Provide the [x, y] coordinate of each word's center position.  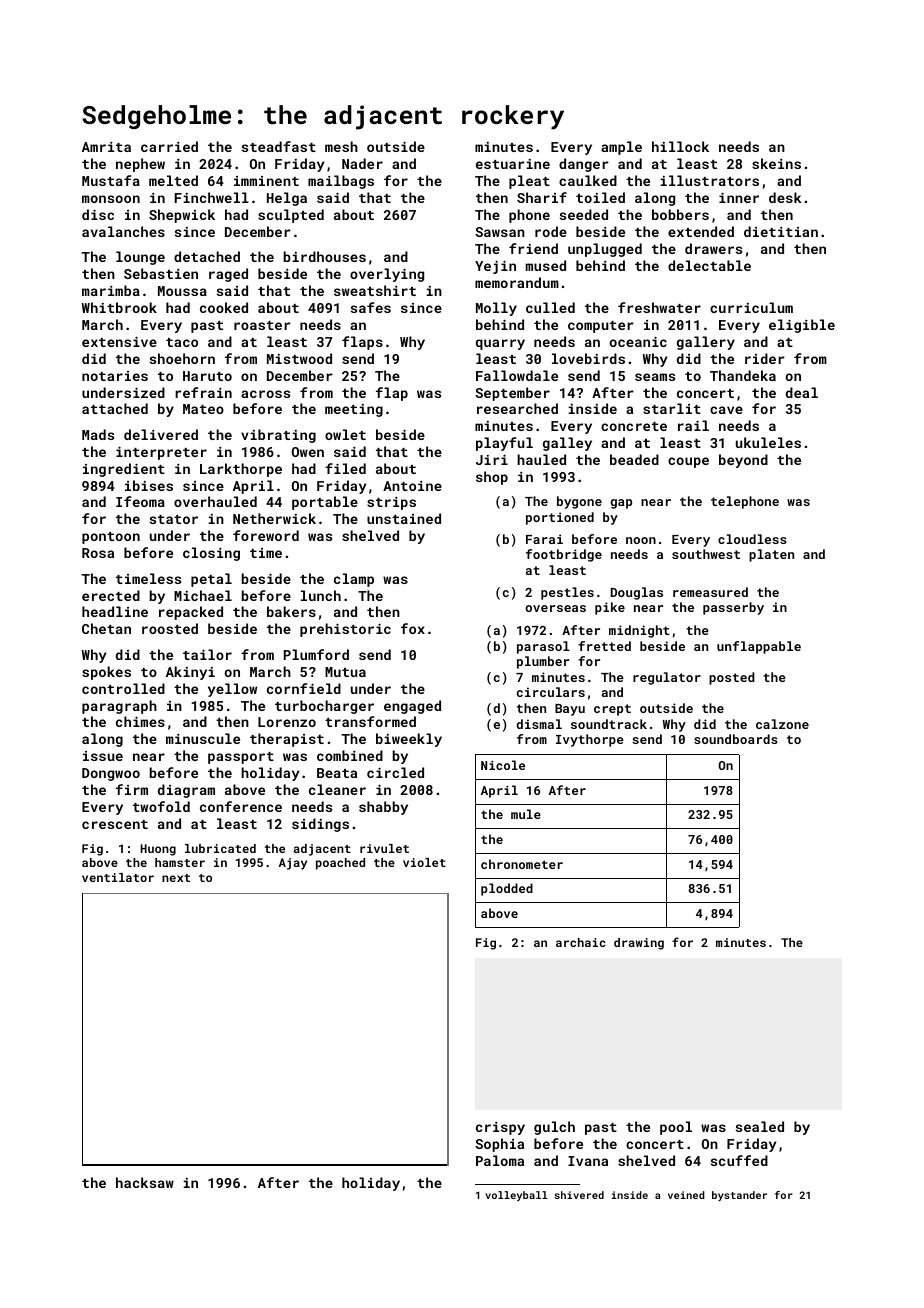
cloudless [752, 539]
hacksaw [145, 1182]
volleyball [516, 1196]
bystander [739, 1196]
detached [207, 256]
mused [546, 265]
